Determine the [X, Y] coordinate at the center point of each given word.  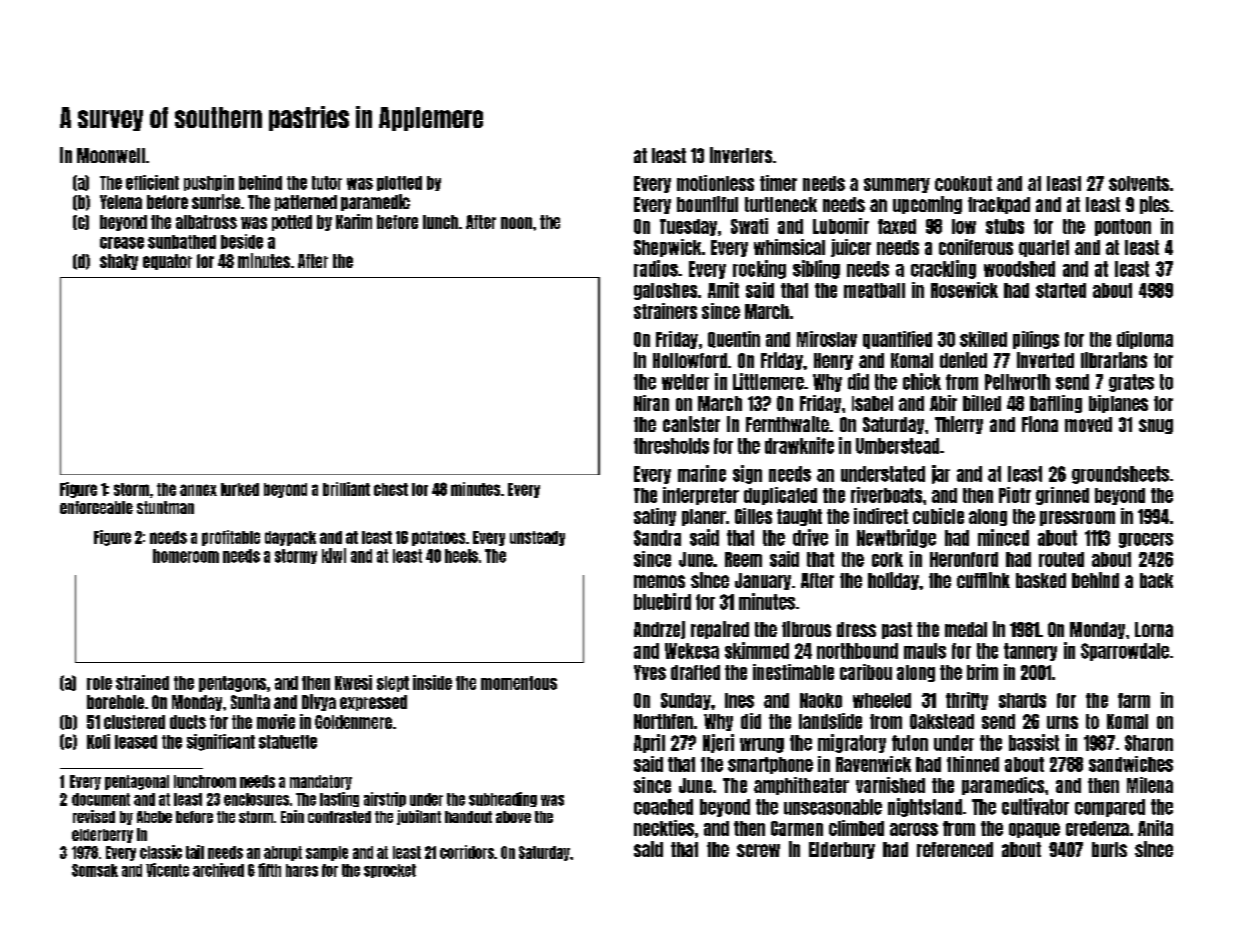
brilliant [346, 489]
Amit [723, 290]
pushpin [209, 183]
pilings [1036, 340]
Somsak [95, 870]
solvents [1139, 183]
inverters [741, 155]
